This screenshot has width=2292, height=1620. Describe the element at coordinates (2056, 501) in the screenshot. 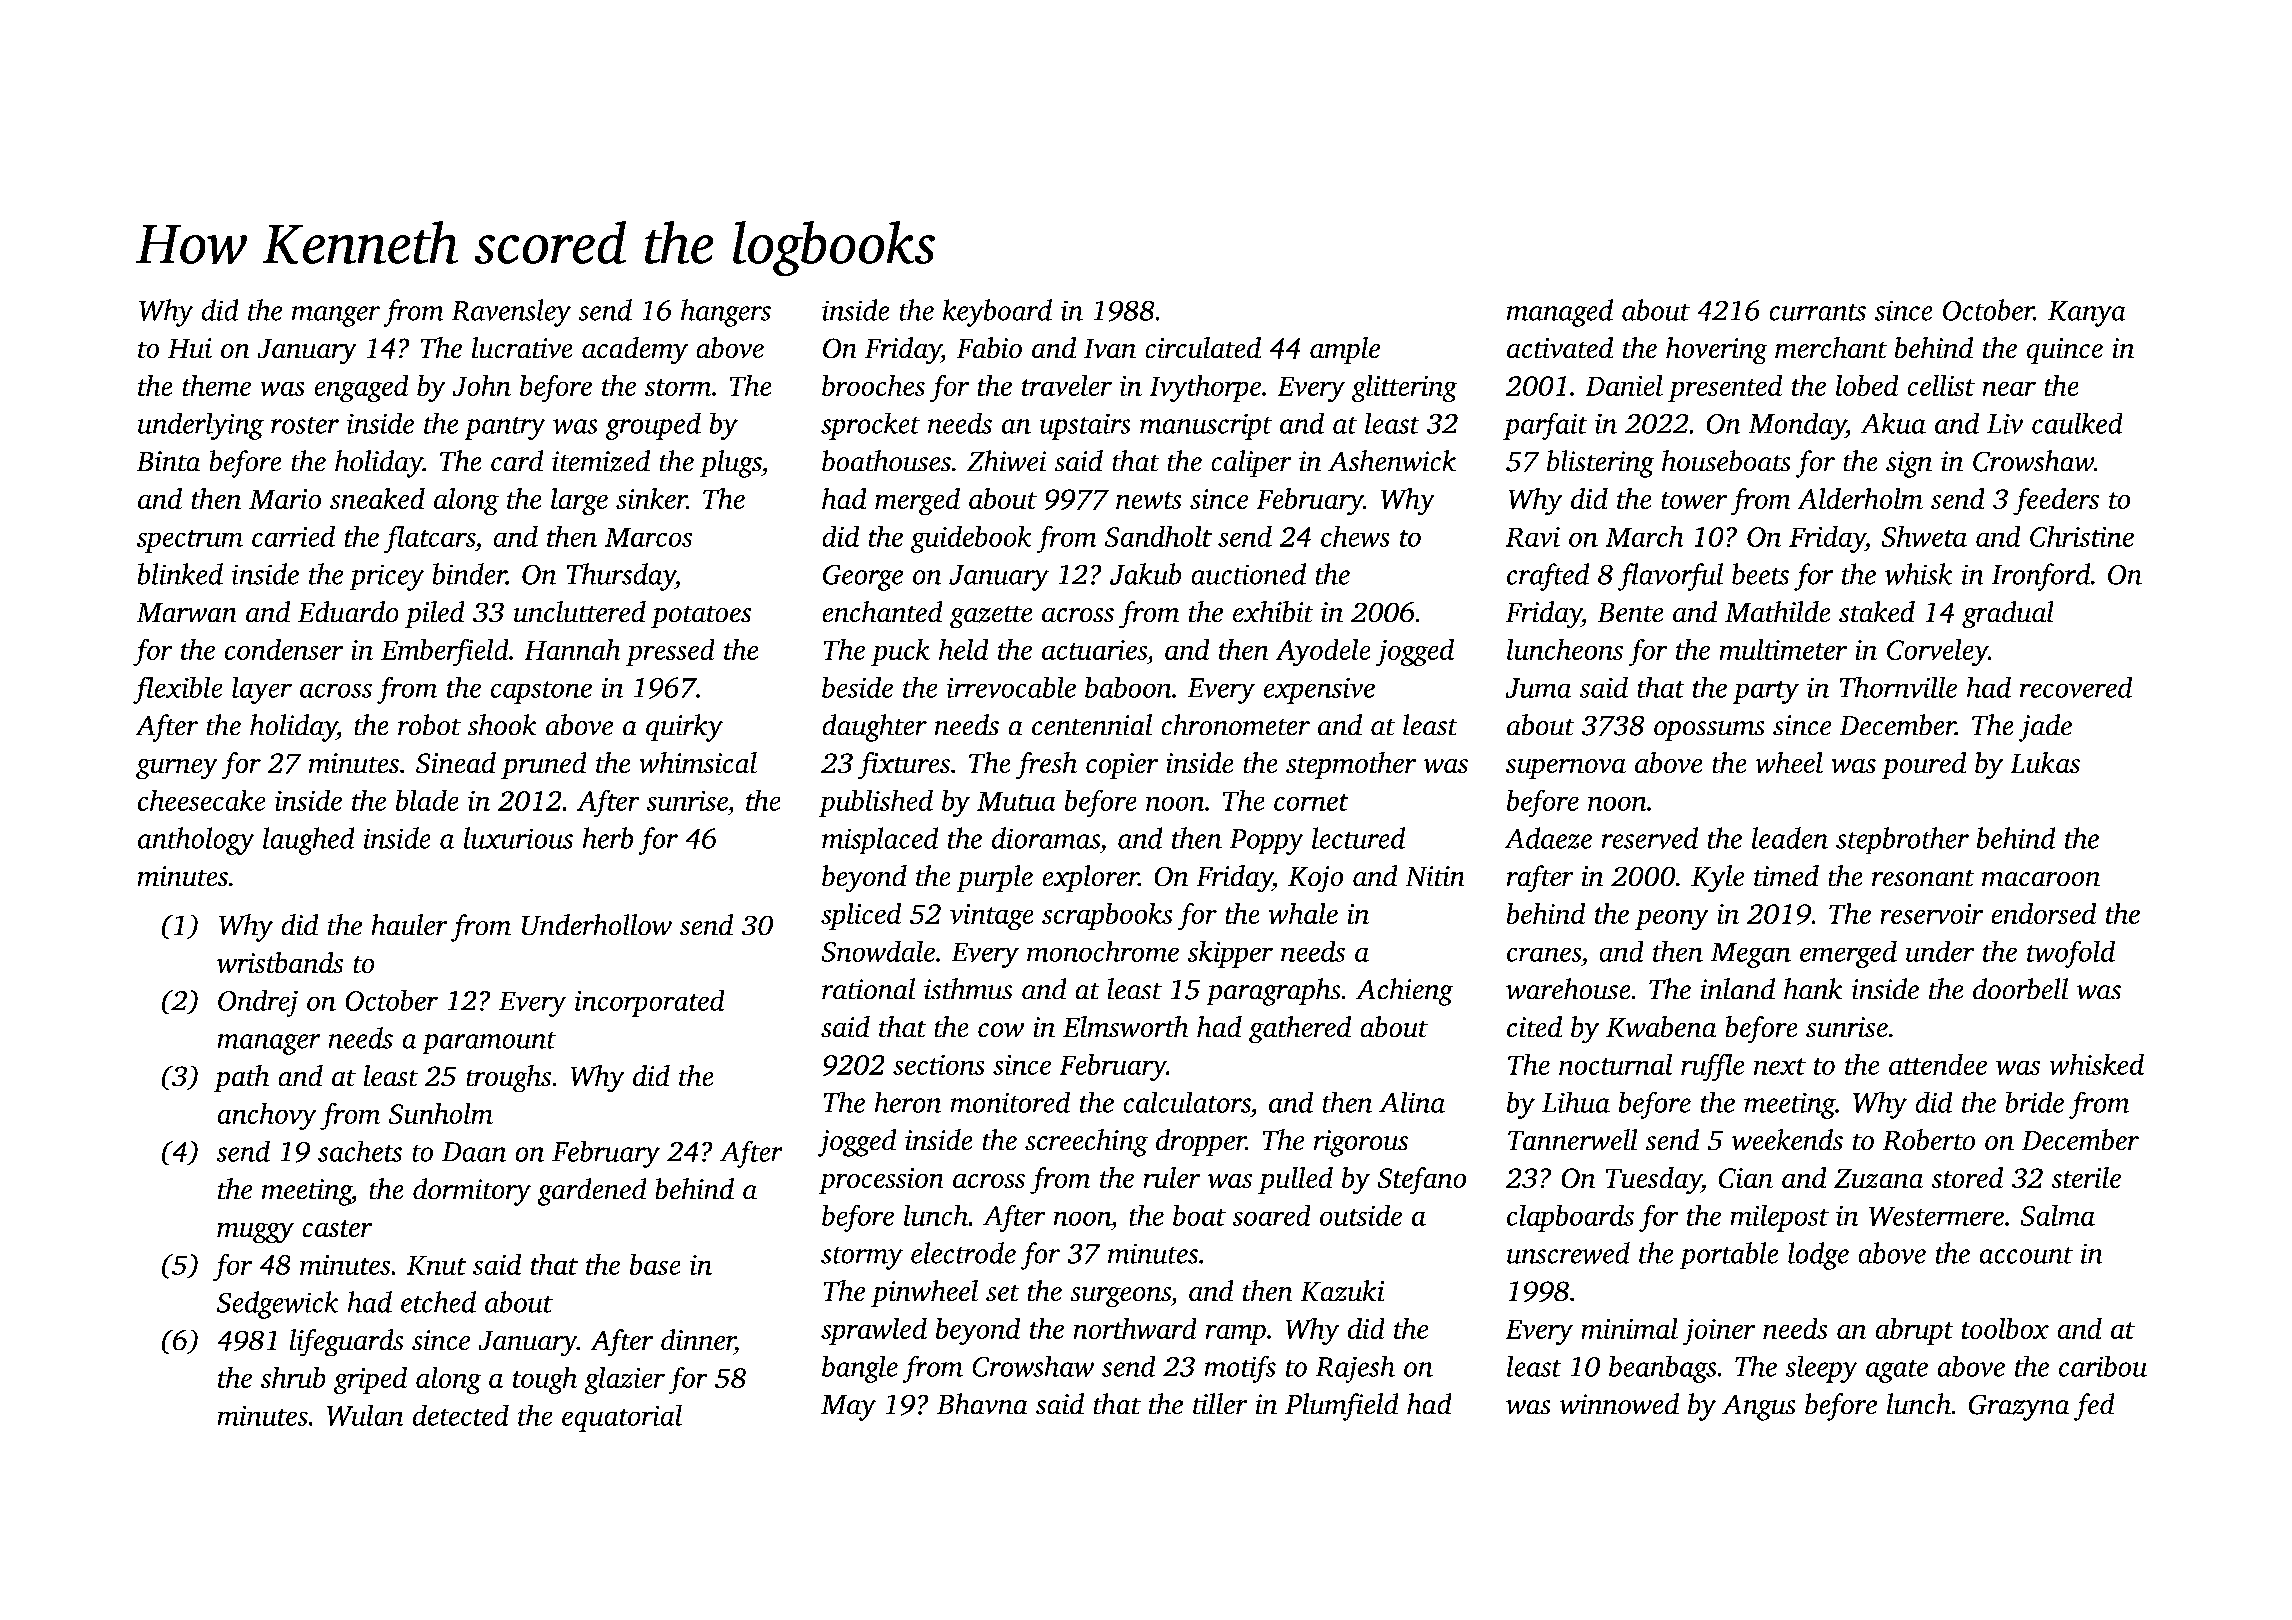

I see `feeders` at that location.
